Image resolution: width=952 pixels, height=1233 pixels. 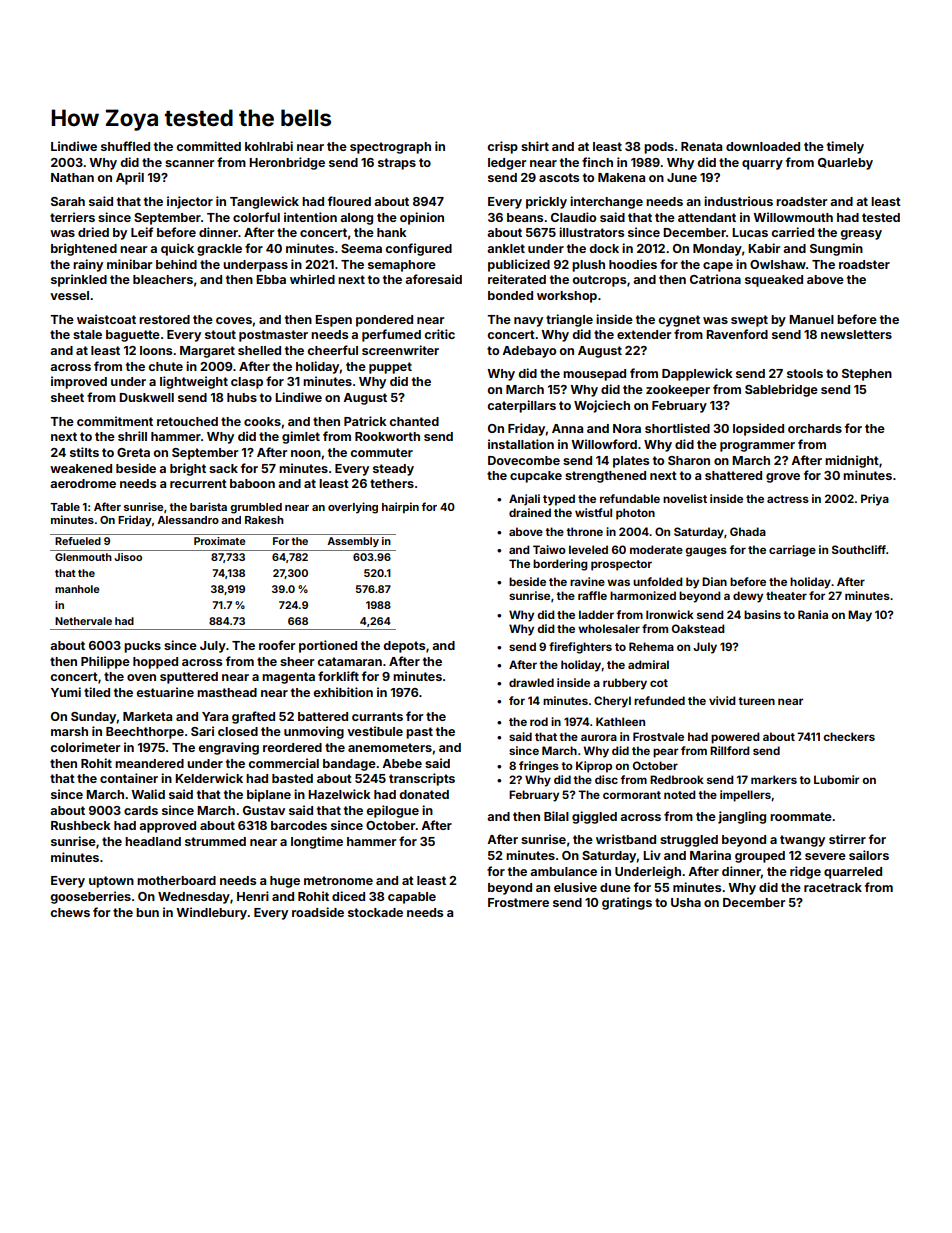 I want to click on cupcake, so click(x=536, y=477).
